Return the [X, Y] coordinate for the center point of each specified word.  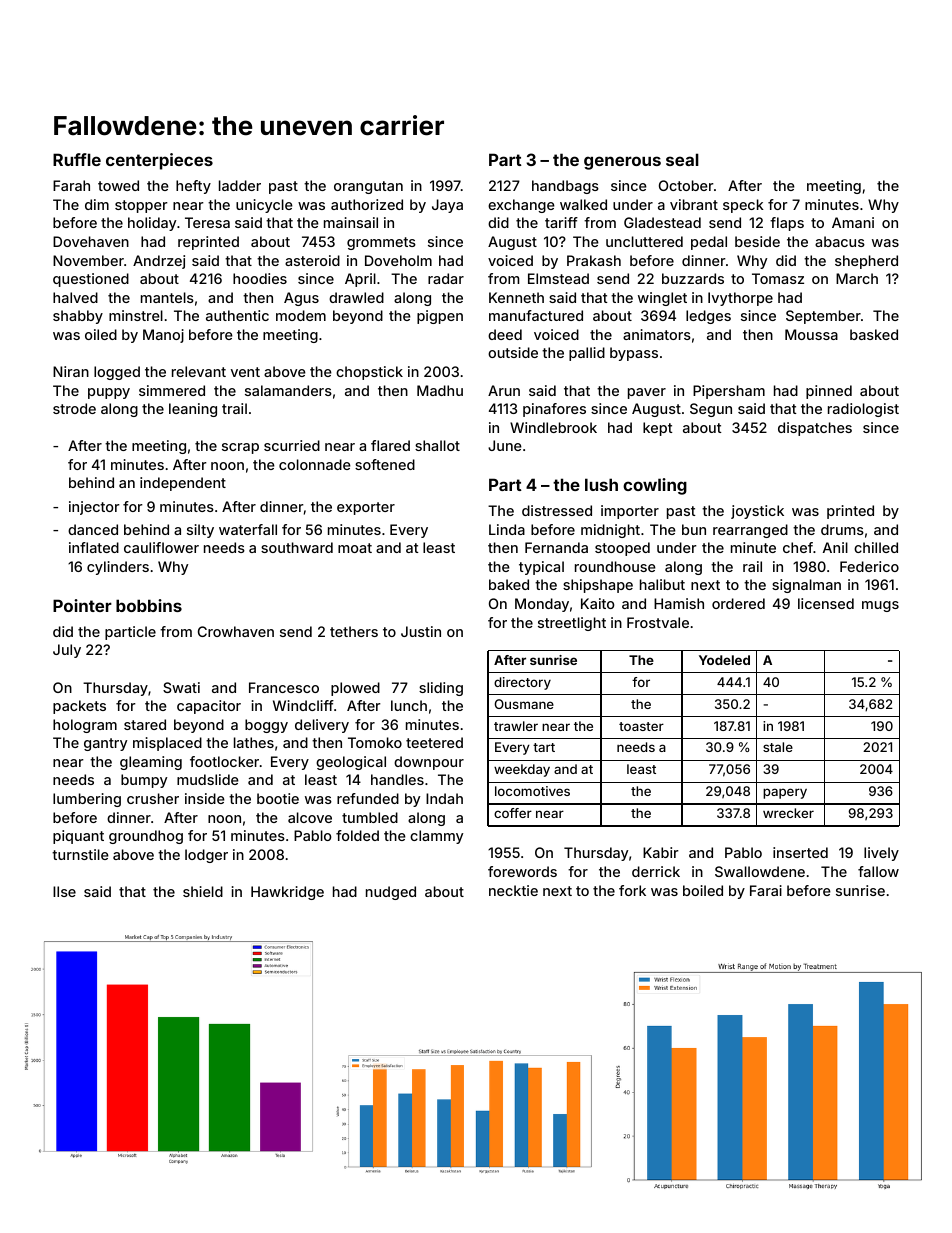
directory [522, 683]
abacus [840, 241]
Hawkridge [287, 893]
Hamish [679, 603]
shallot [437, 445]
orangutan [368, 187]
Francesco [284, 687]
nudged [391, 893]
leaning [193, 410]
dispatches [815, 429]
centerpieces [159, 161]
